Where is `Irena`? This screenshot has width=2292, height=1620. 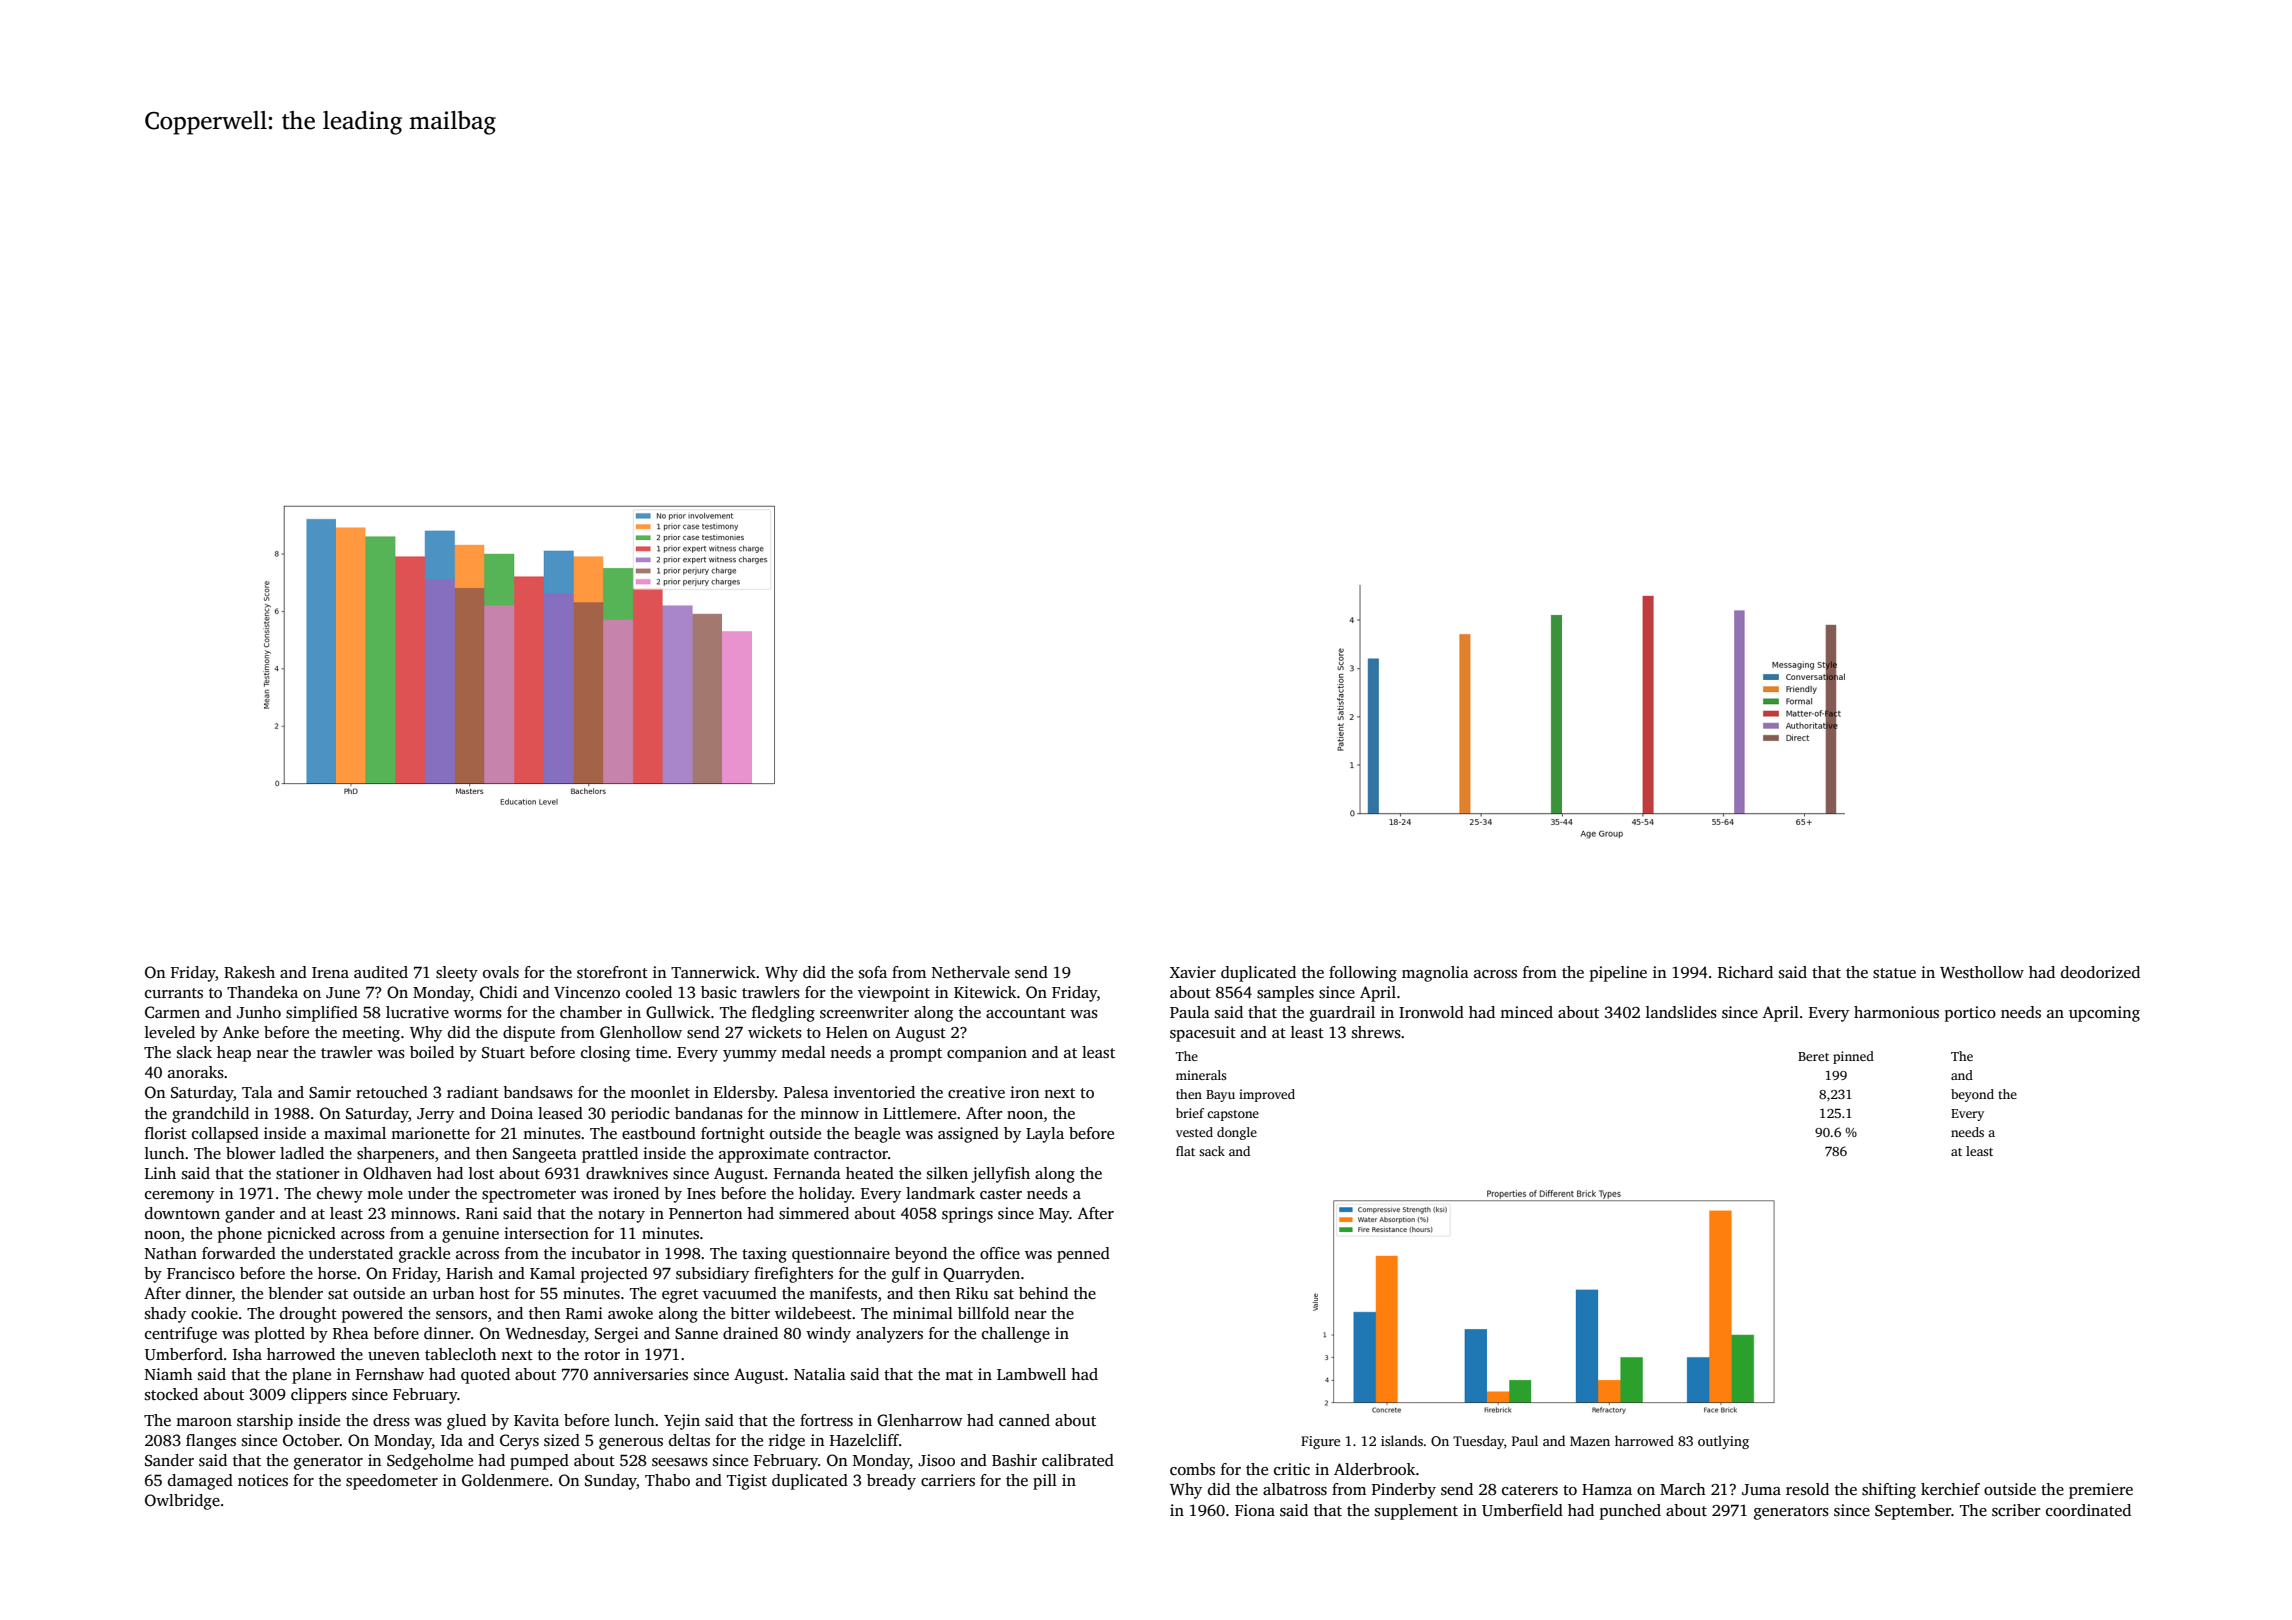 Irena is located at coordinates (330, 972).
